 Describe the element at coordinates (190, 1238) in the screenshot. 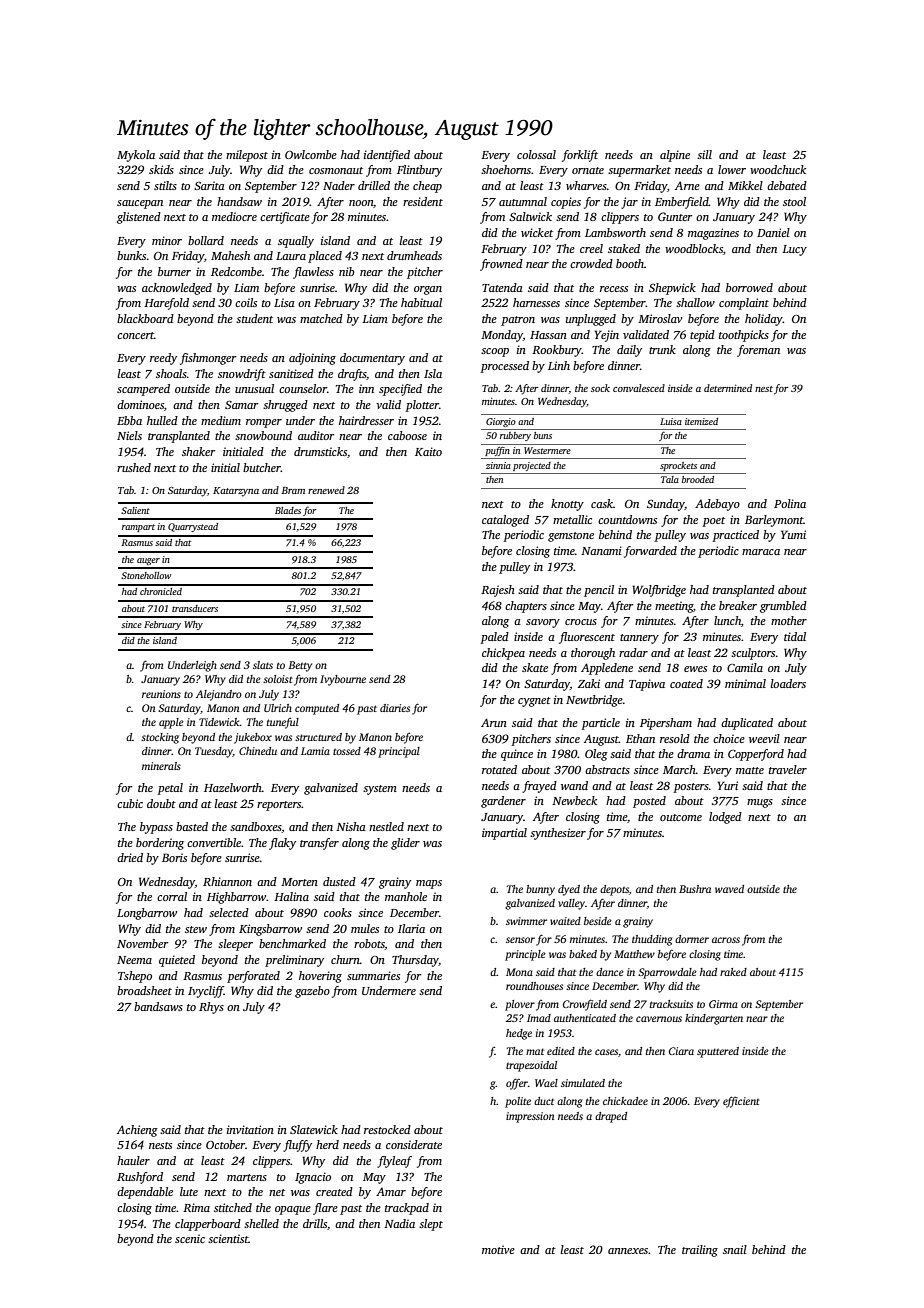

I see `scenic` at that location.
